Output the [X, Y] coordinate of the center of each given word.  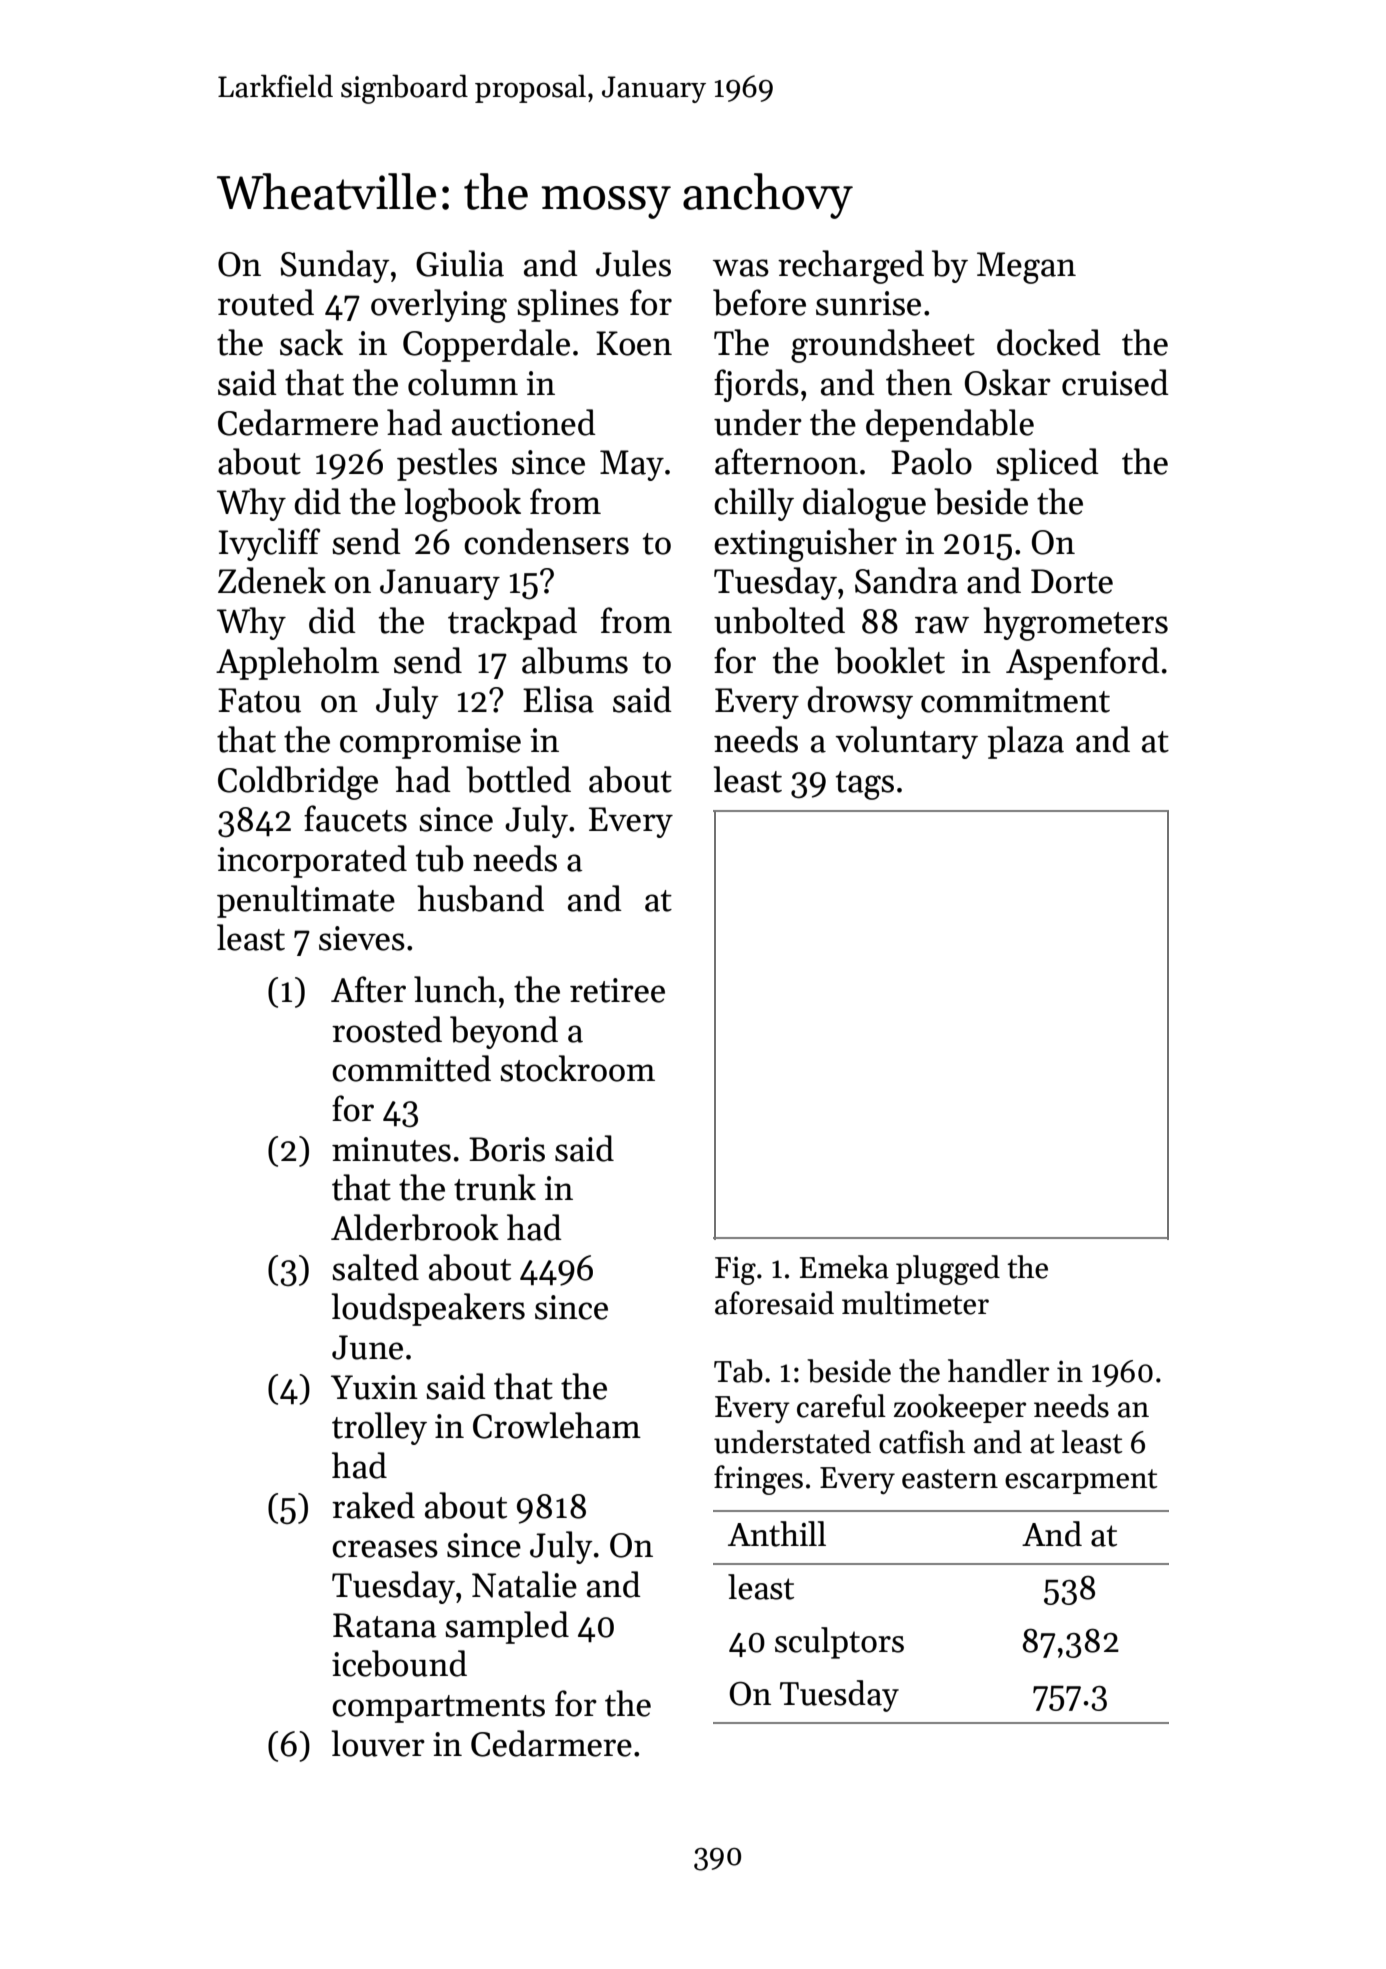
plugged [948, 1270]
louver [378, 1743]
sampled [507, 1627]
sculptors [839, 1643]
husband [480, 898]
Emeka [844, 1267]
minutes [391, 1149]
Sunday [335, 266]
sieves [362, 938]
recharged [851, 267]
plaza [1026, 742]
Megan [1026, 268]
